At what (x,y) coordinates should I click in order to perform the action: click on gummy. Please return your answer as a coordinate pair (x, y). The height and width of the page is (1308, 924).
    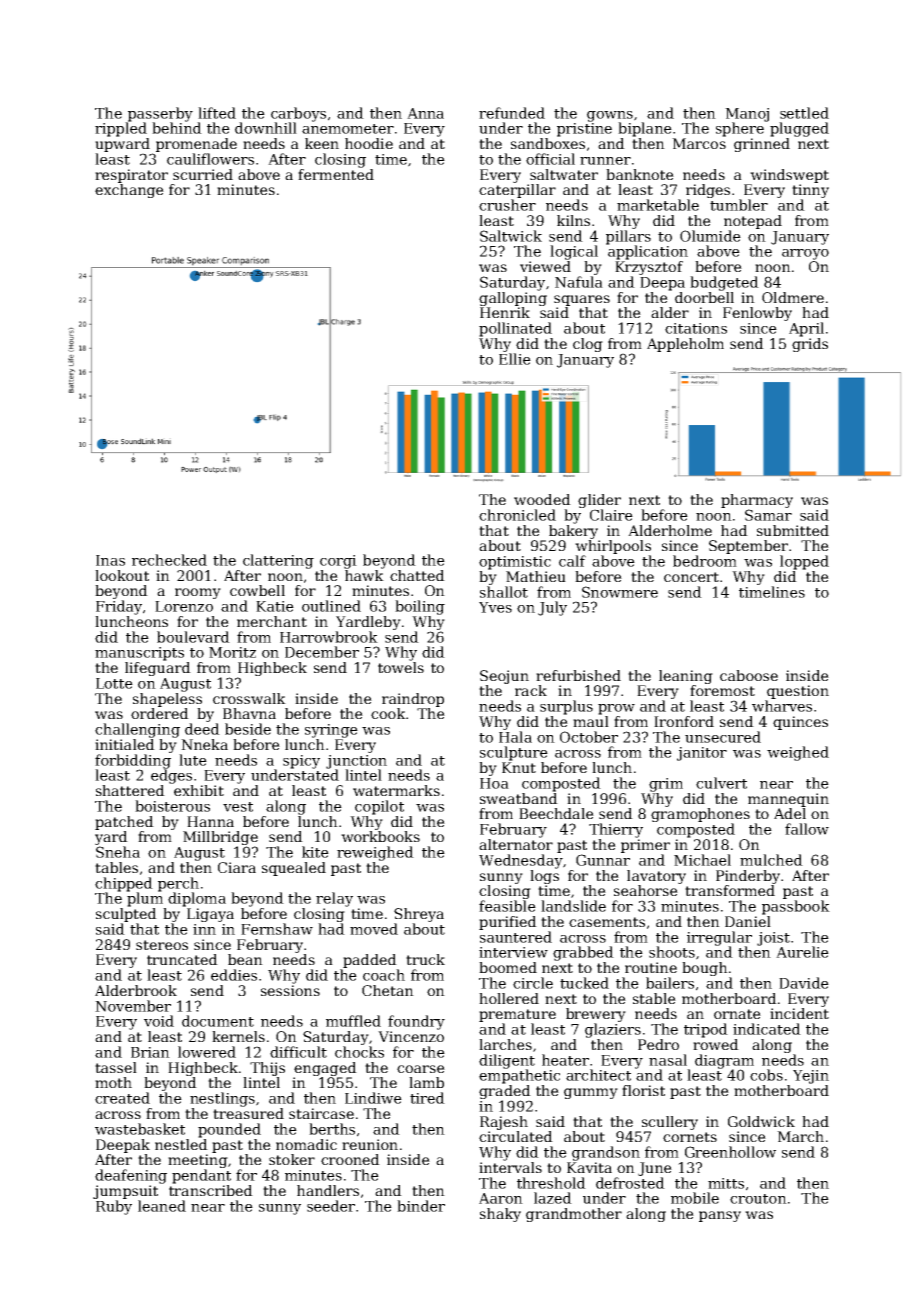
    Looking at the image, I should click on (591, 1093).
